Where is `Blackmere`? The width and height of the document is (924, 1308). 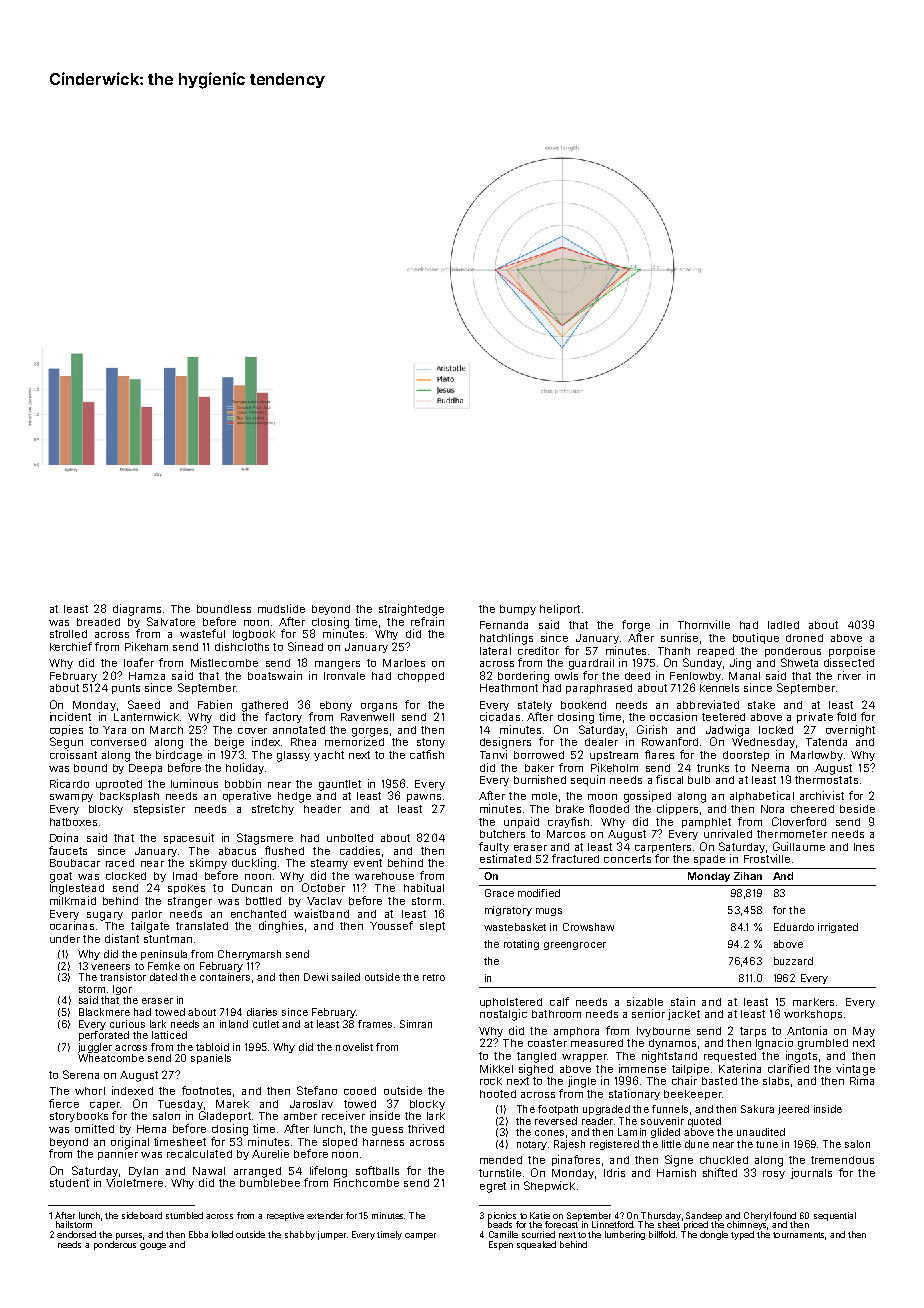
Blackmere is located at coordinates (104, 1012).
